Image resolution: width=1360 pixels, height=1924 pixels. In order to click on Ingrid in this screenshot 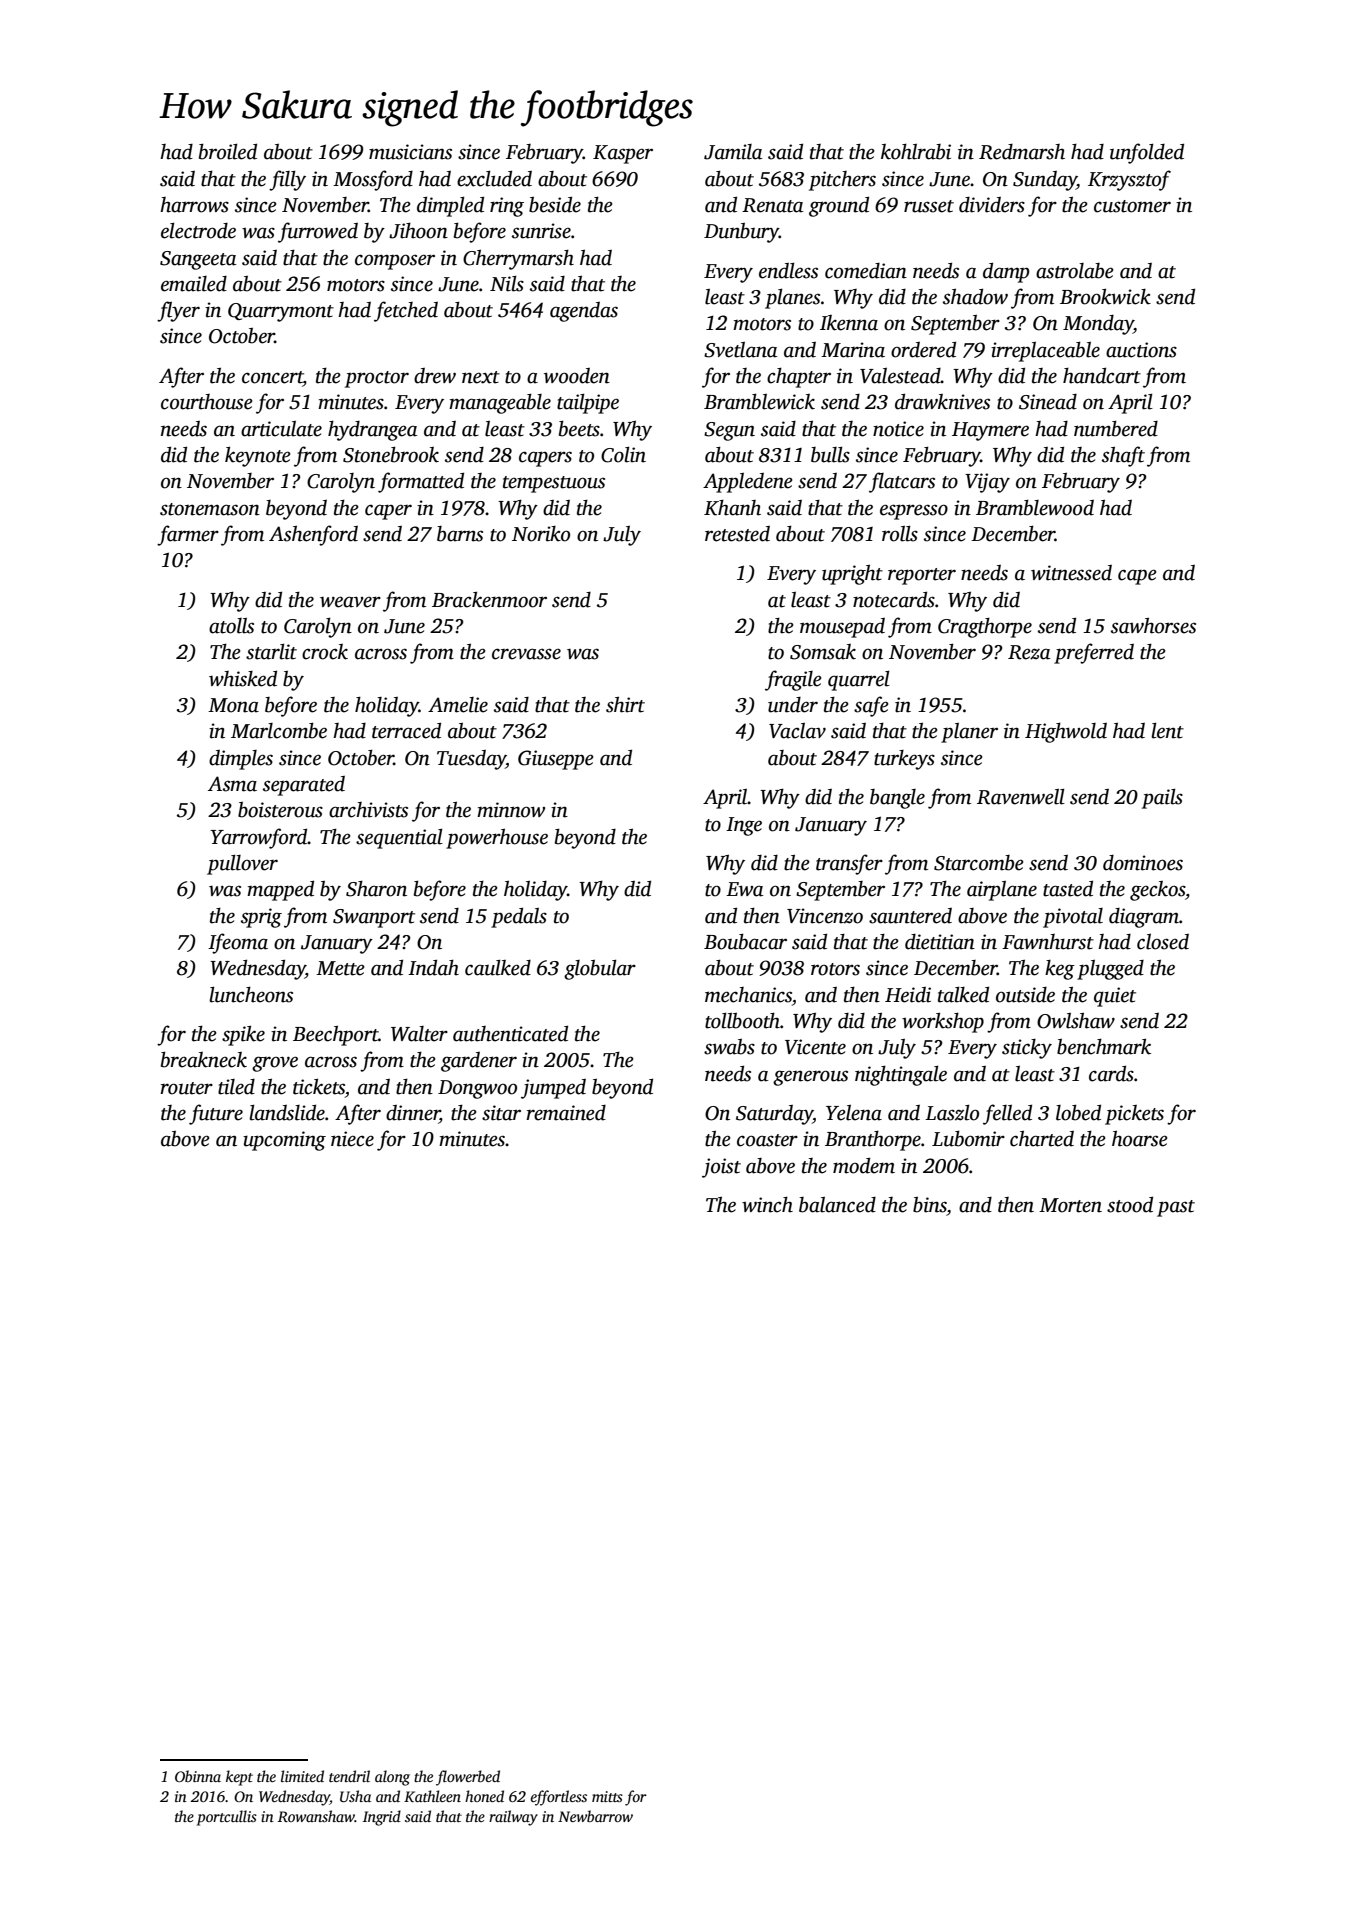, I will do `click(382, 1818)`.
